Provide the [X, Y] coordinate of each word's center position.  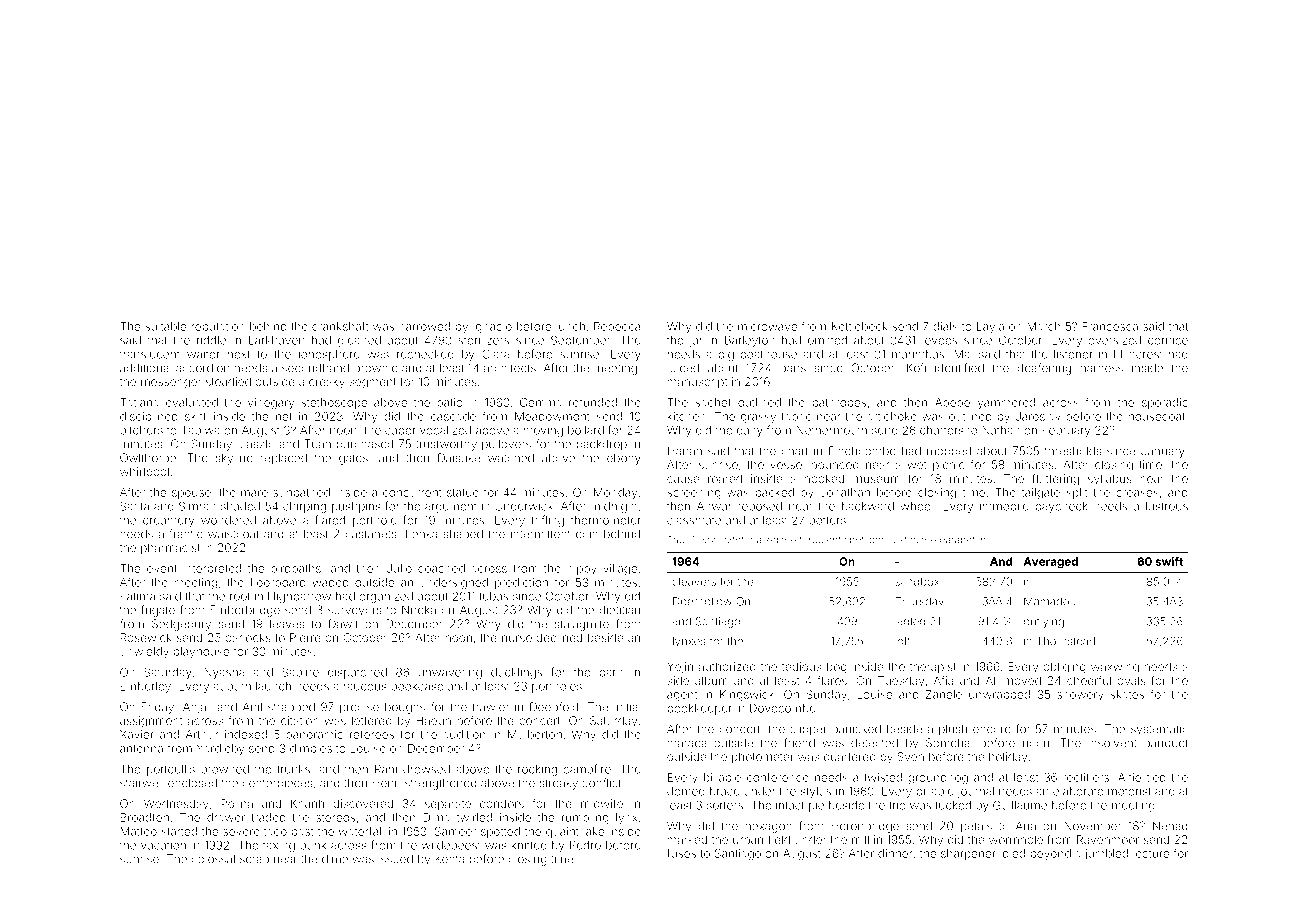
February [1066, 431]
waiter [203, 354]
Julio [399, 568]
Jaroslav [1038, 416]
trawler [491, 707]
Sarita [134, 506]
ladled [910, 621]
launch [273, 686]
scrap [254, 861]
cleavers [694, 581]
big [726, 355]
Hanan [685, 451]
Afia [943, 680]
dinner [895, 853]
